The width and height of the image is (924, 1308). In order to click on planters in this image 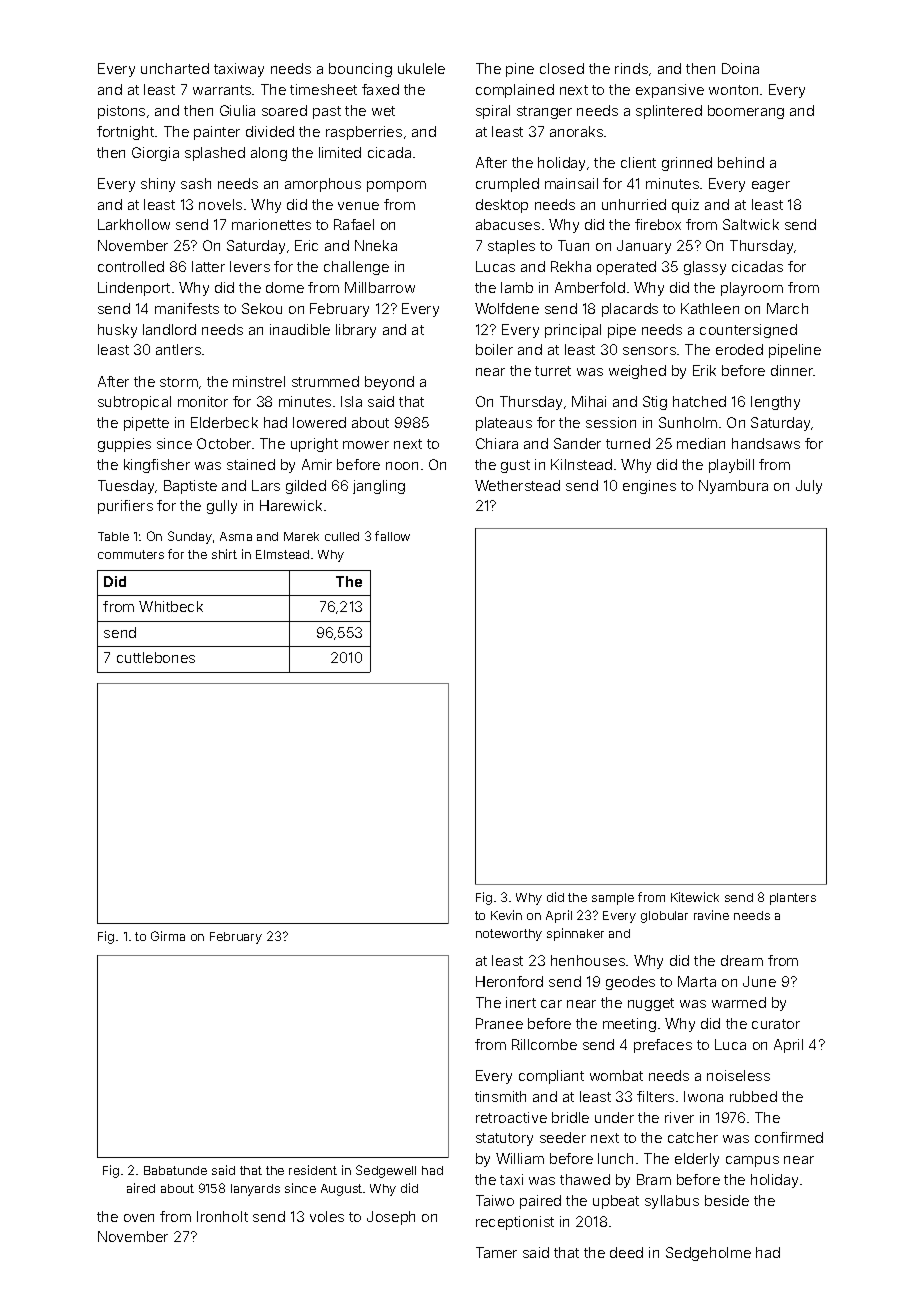, I will do `click(793, 899)`.
